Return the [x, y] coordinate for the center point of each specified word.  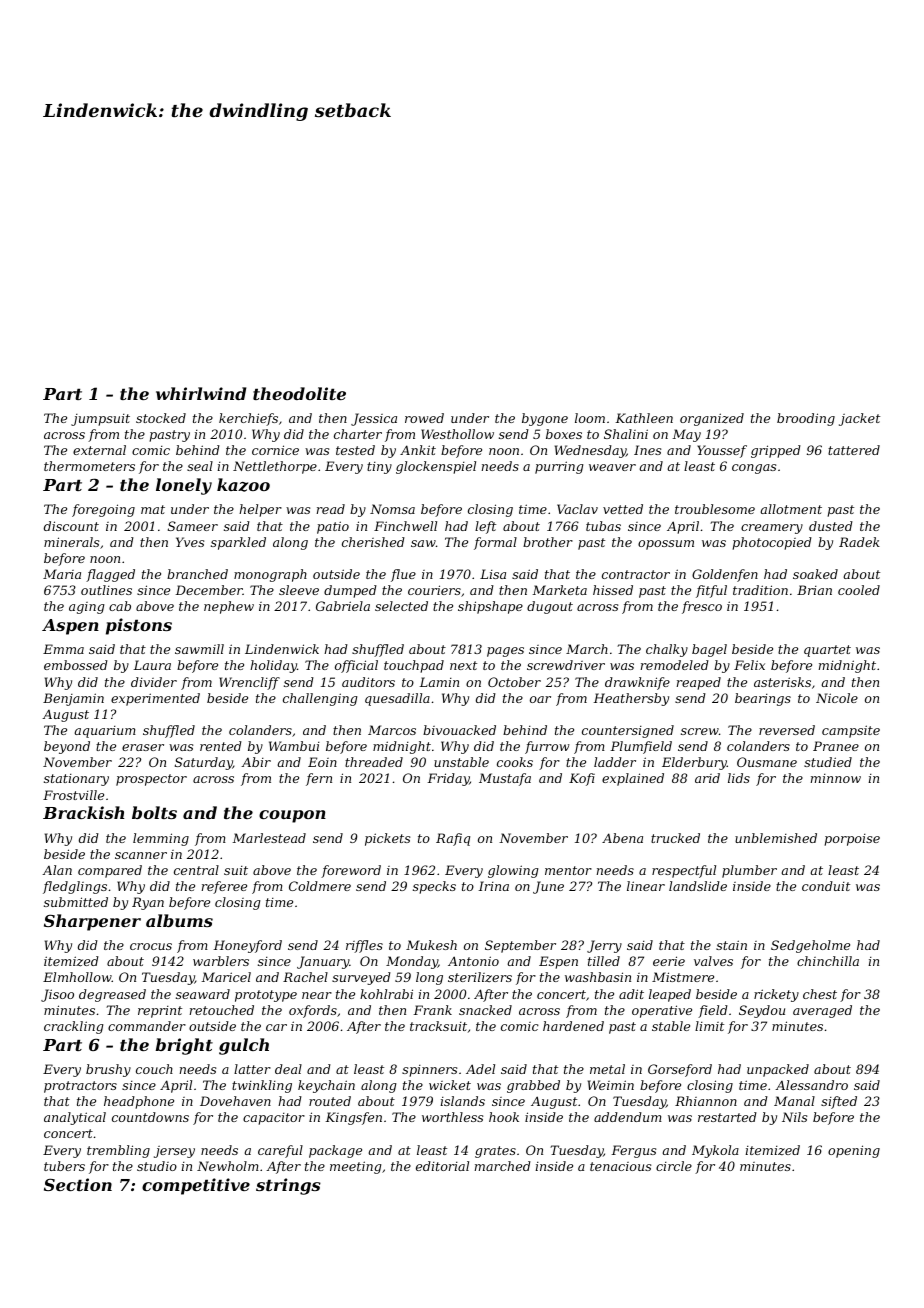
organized [712, 419]
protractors [80, 1087]
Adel [480, 1069]
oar [540, 699]
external [99, 450]
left [485, 527]
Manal [794, 1101]
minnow [836, 778]
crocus [151, 946]
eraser [143, 747]
